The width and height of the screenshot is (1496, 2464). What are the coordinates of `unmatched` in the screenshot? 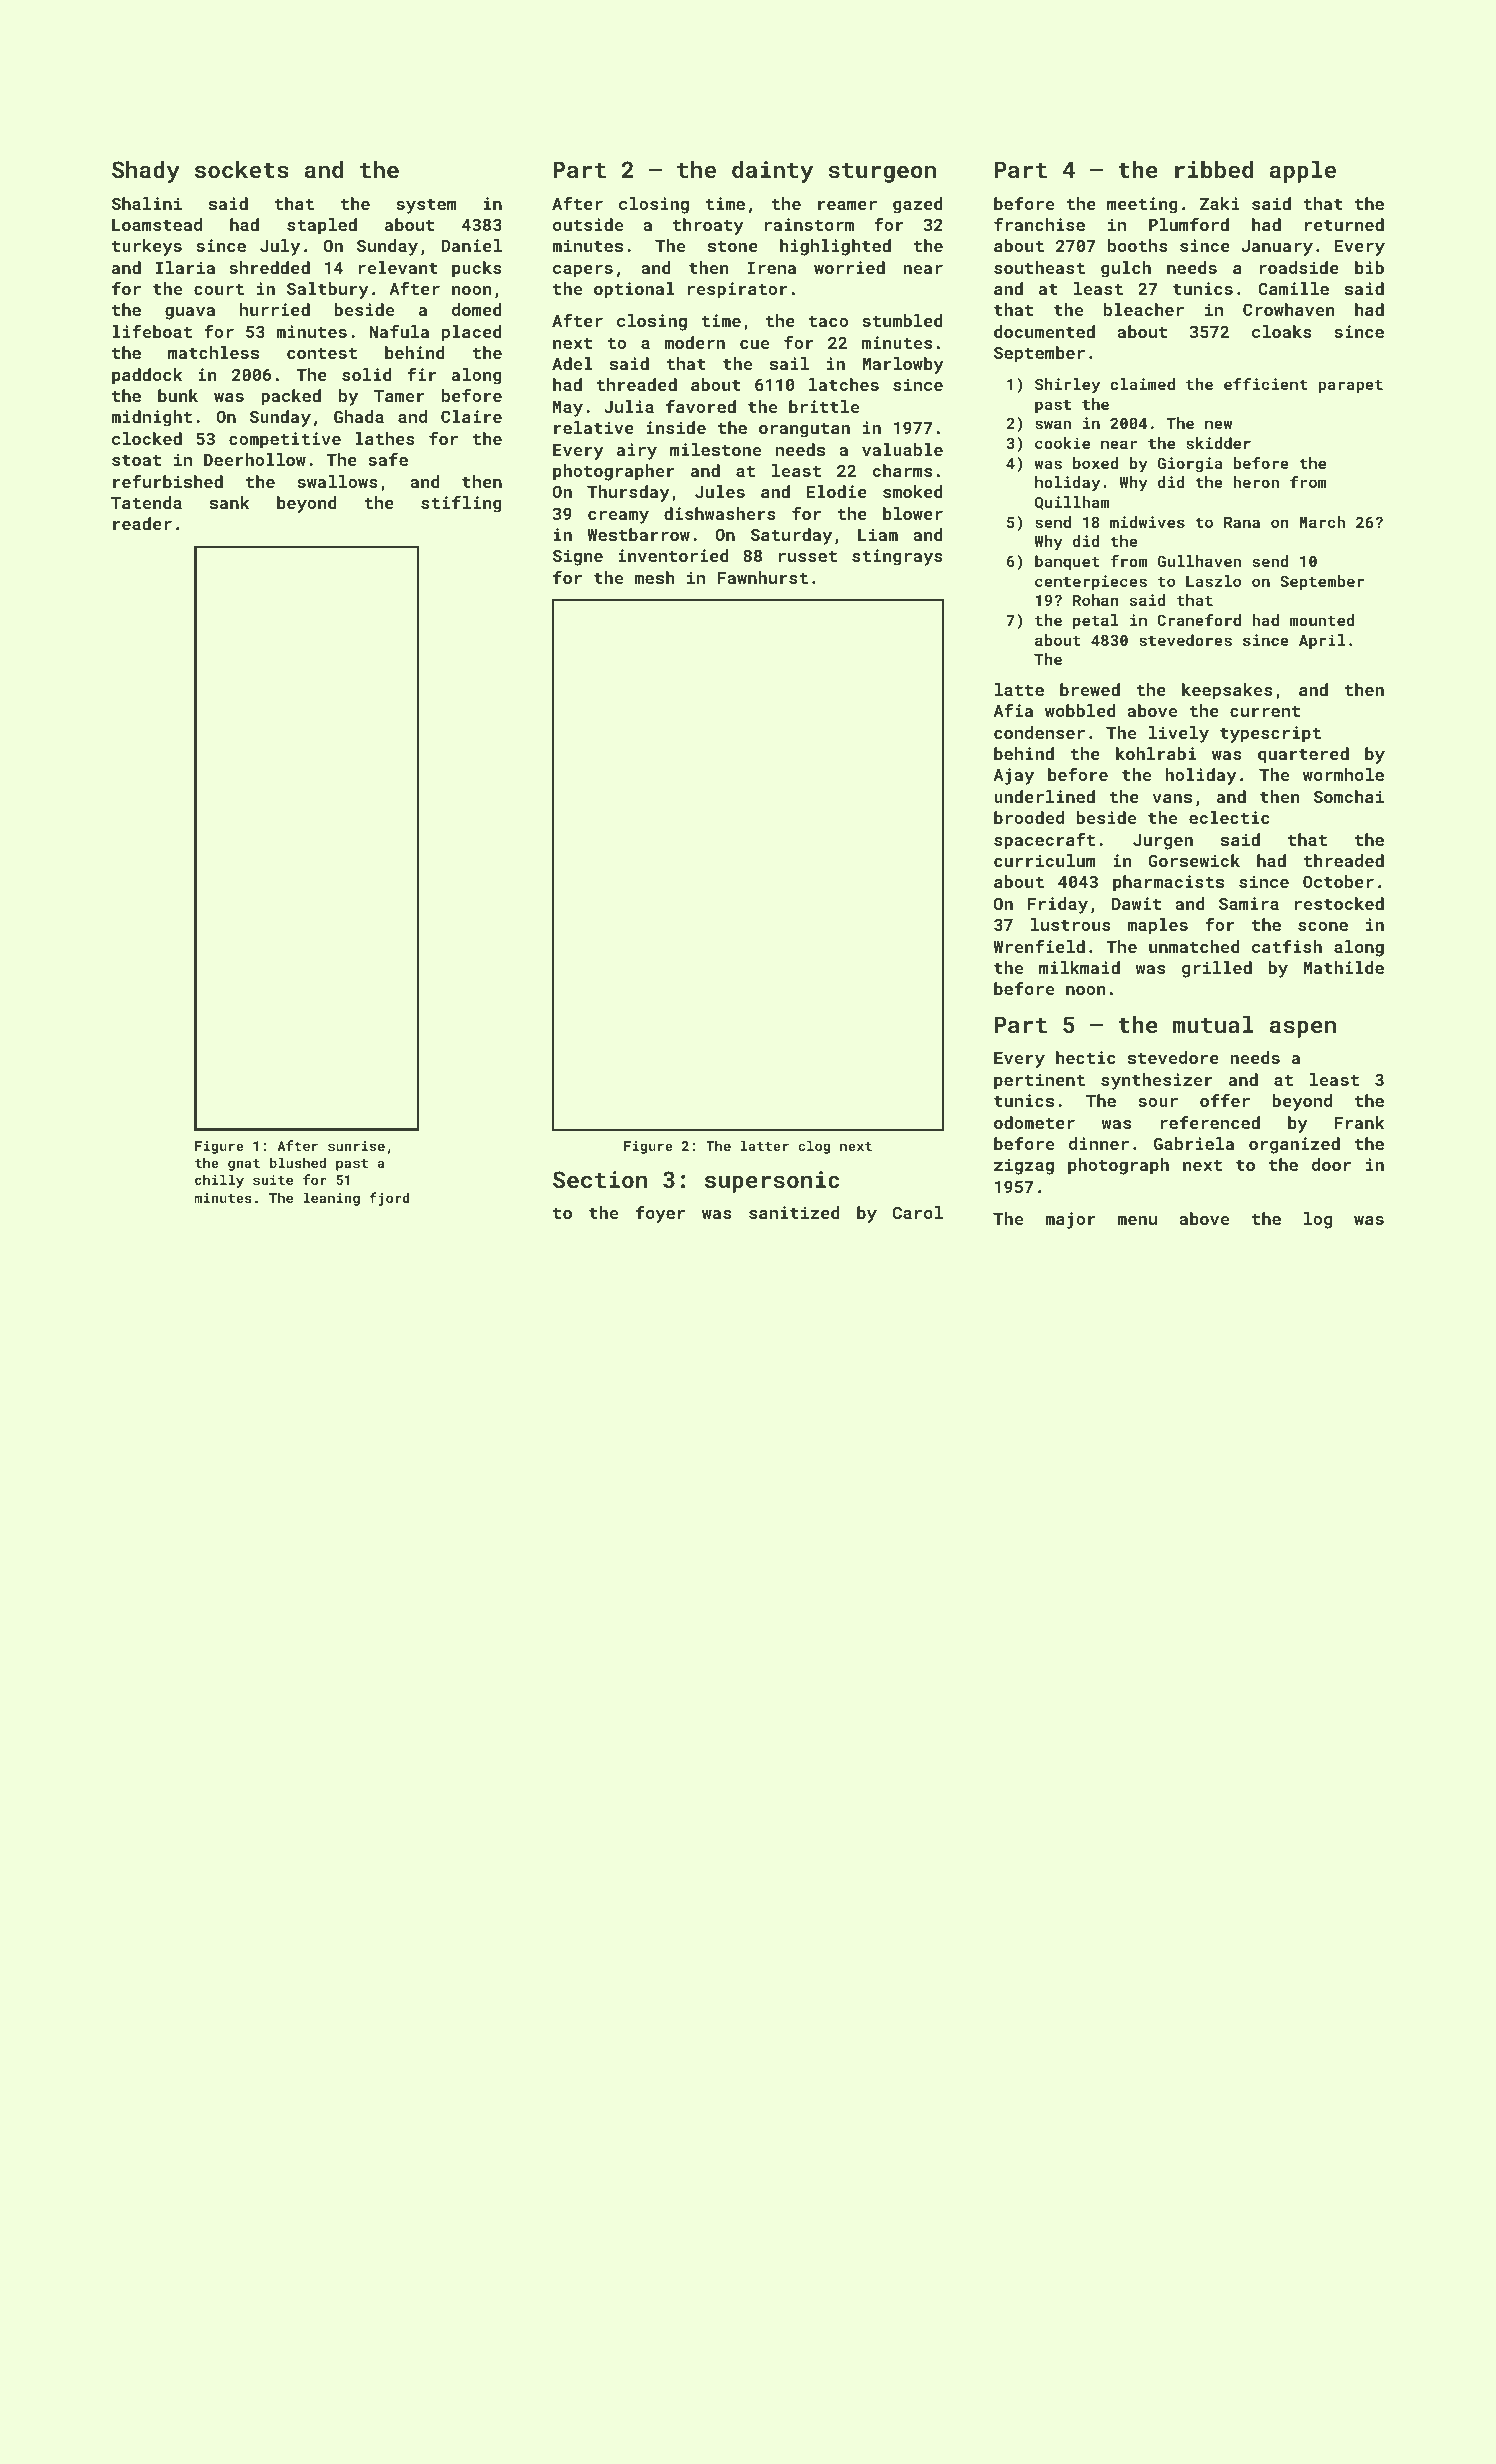 It's located at (1194, 946).
